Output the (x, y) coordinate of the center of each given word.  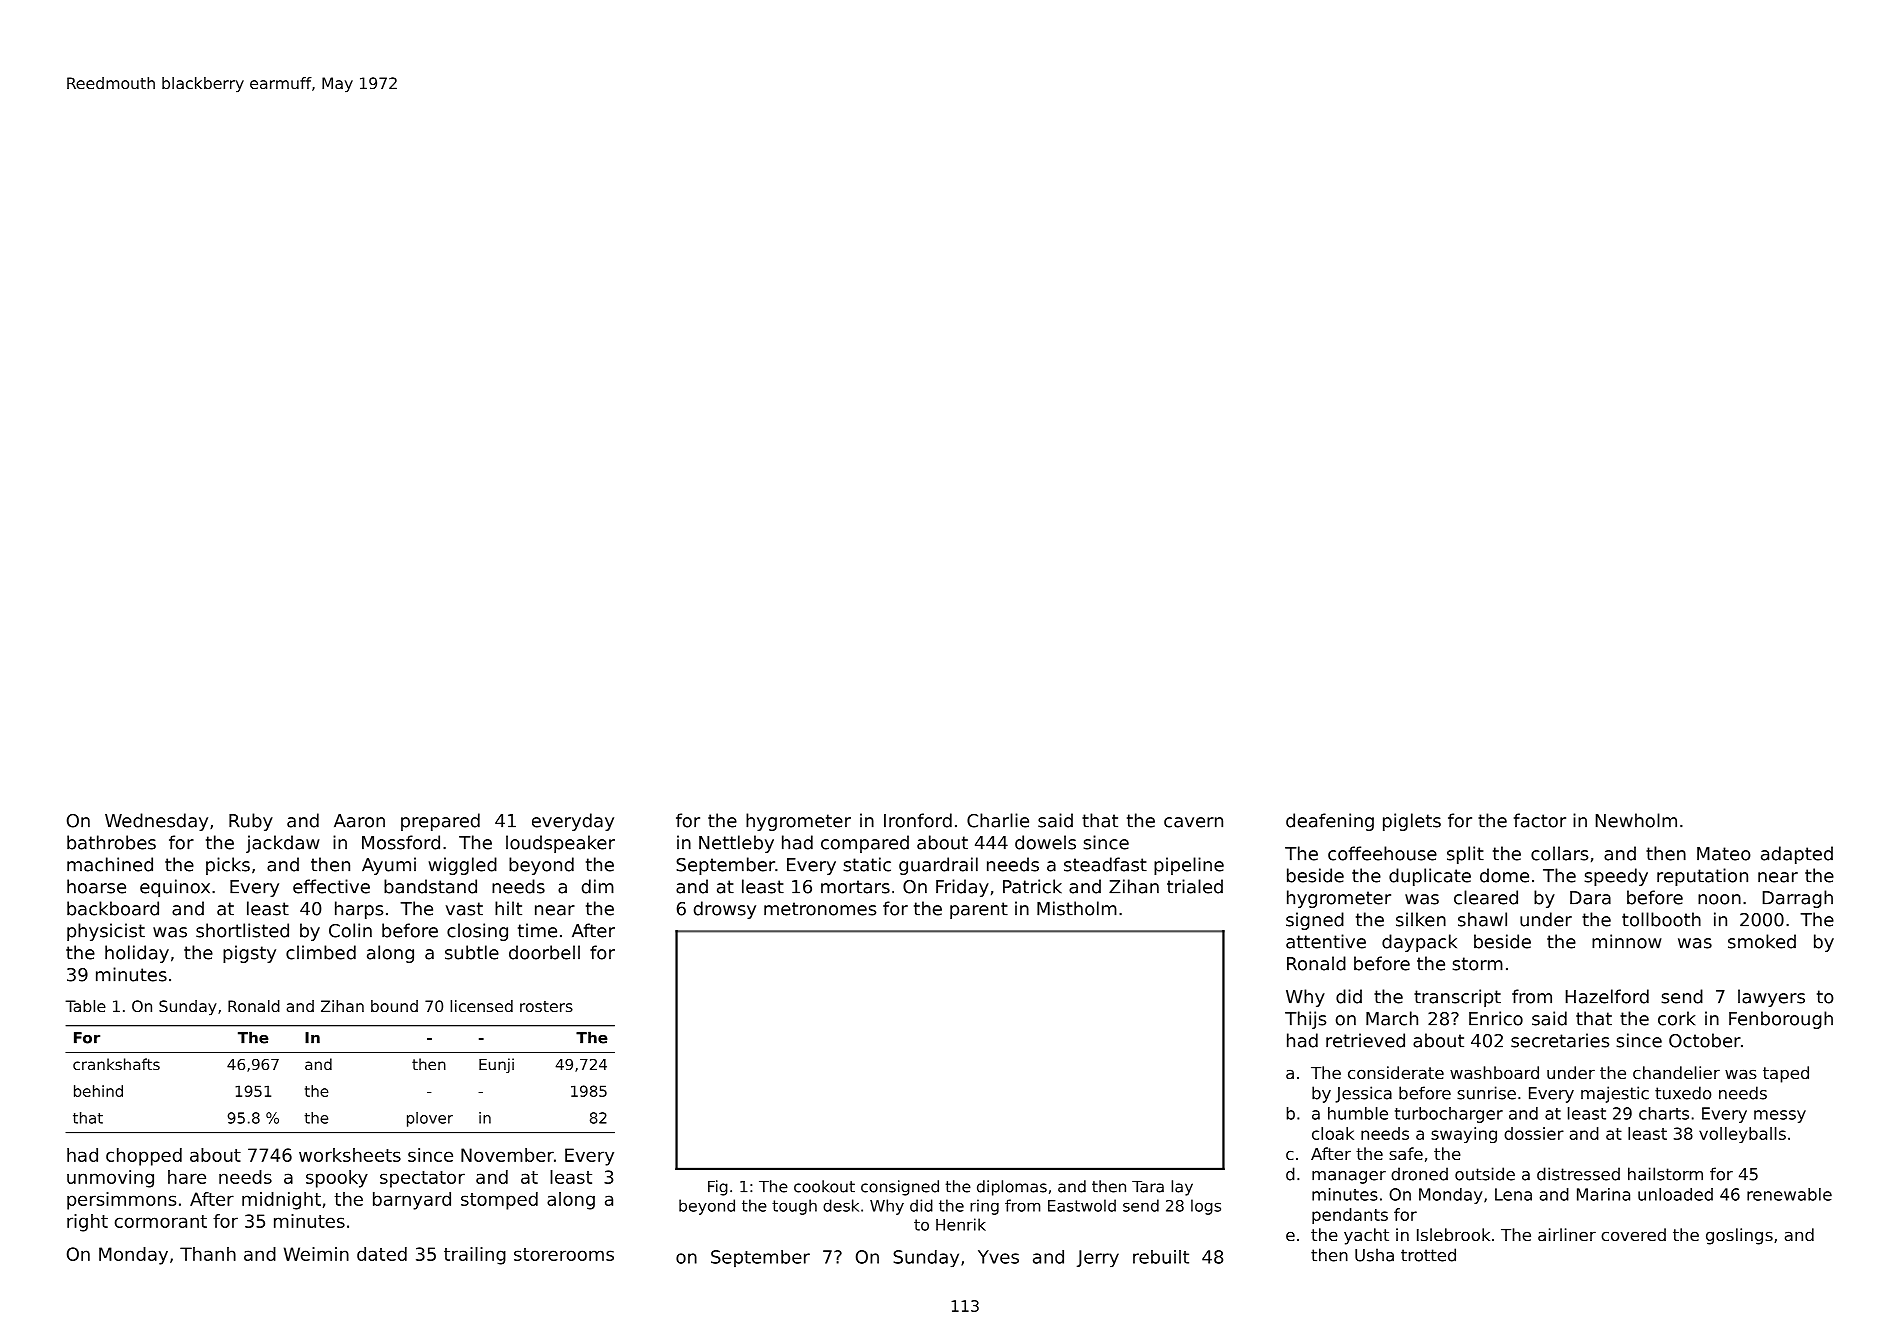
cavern (1193, 822)
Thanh (208, 1254)
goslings (1739, 1236)
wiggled (462, 866)
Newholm (1636, 820)
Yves (998, 1257)
